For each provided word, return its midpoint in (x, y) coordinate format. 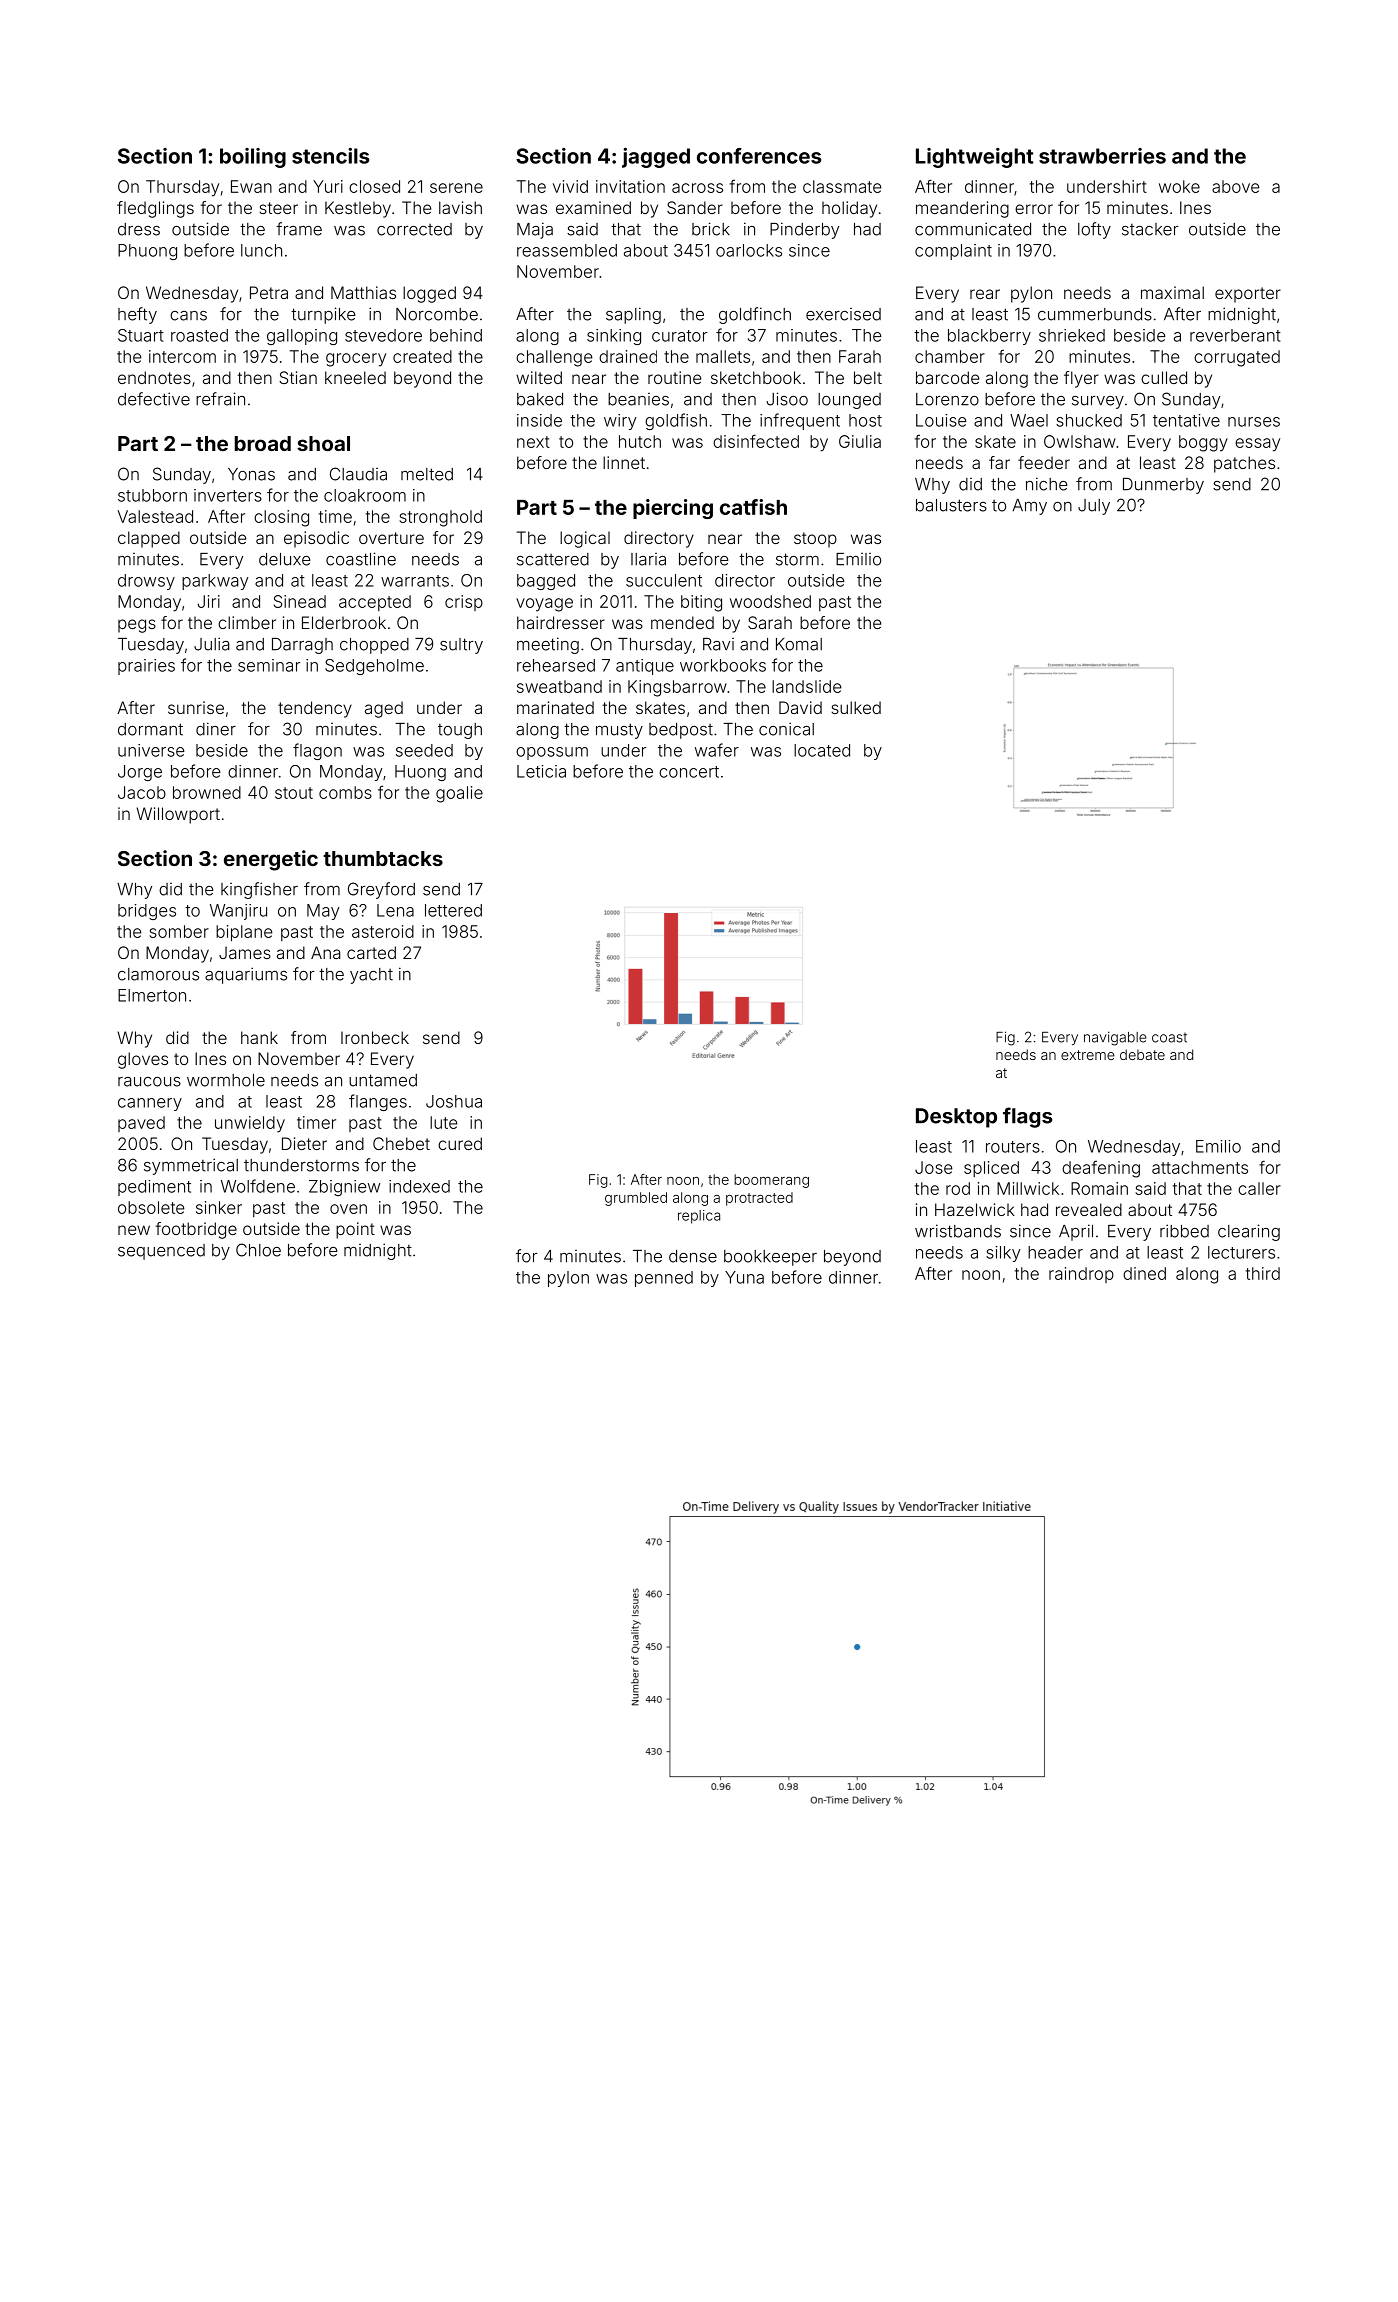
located (822, 750)
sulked (856, 707)
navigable (1115, 1038)
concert (689, 772)
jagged (656, 158)
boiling (253, 158)
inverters (228, 495)
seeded (424, 750)
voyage (544, 605)
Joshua (454, 1101)
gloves (143, 1060)
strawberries (1102, 156)
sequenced (161, 1252)
